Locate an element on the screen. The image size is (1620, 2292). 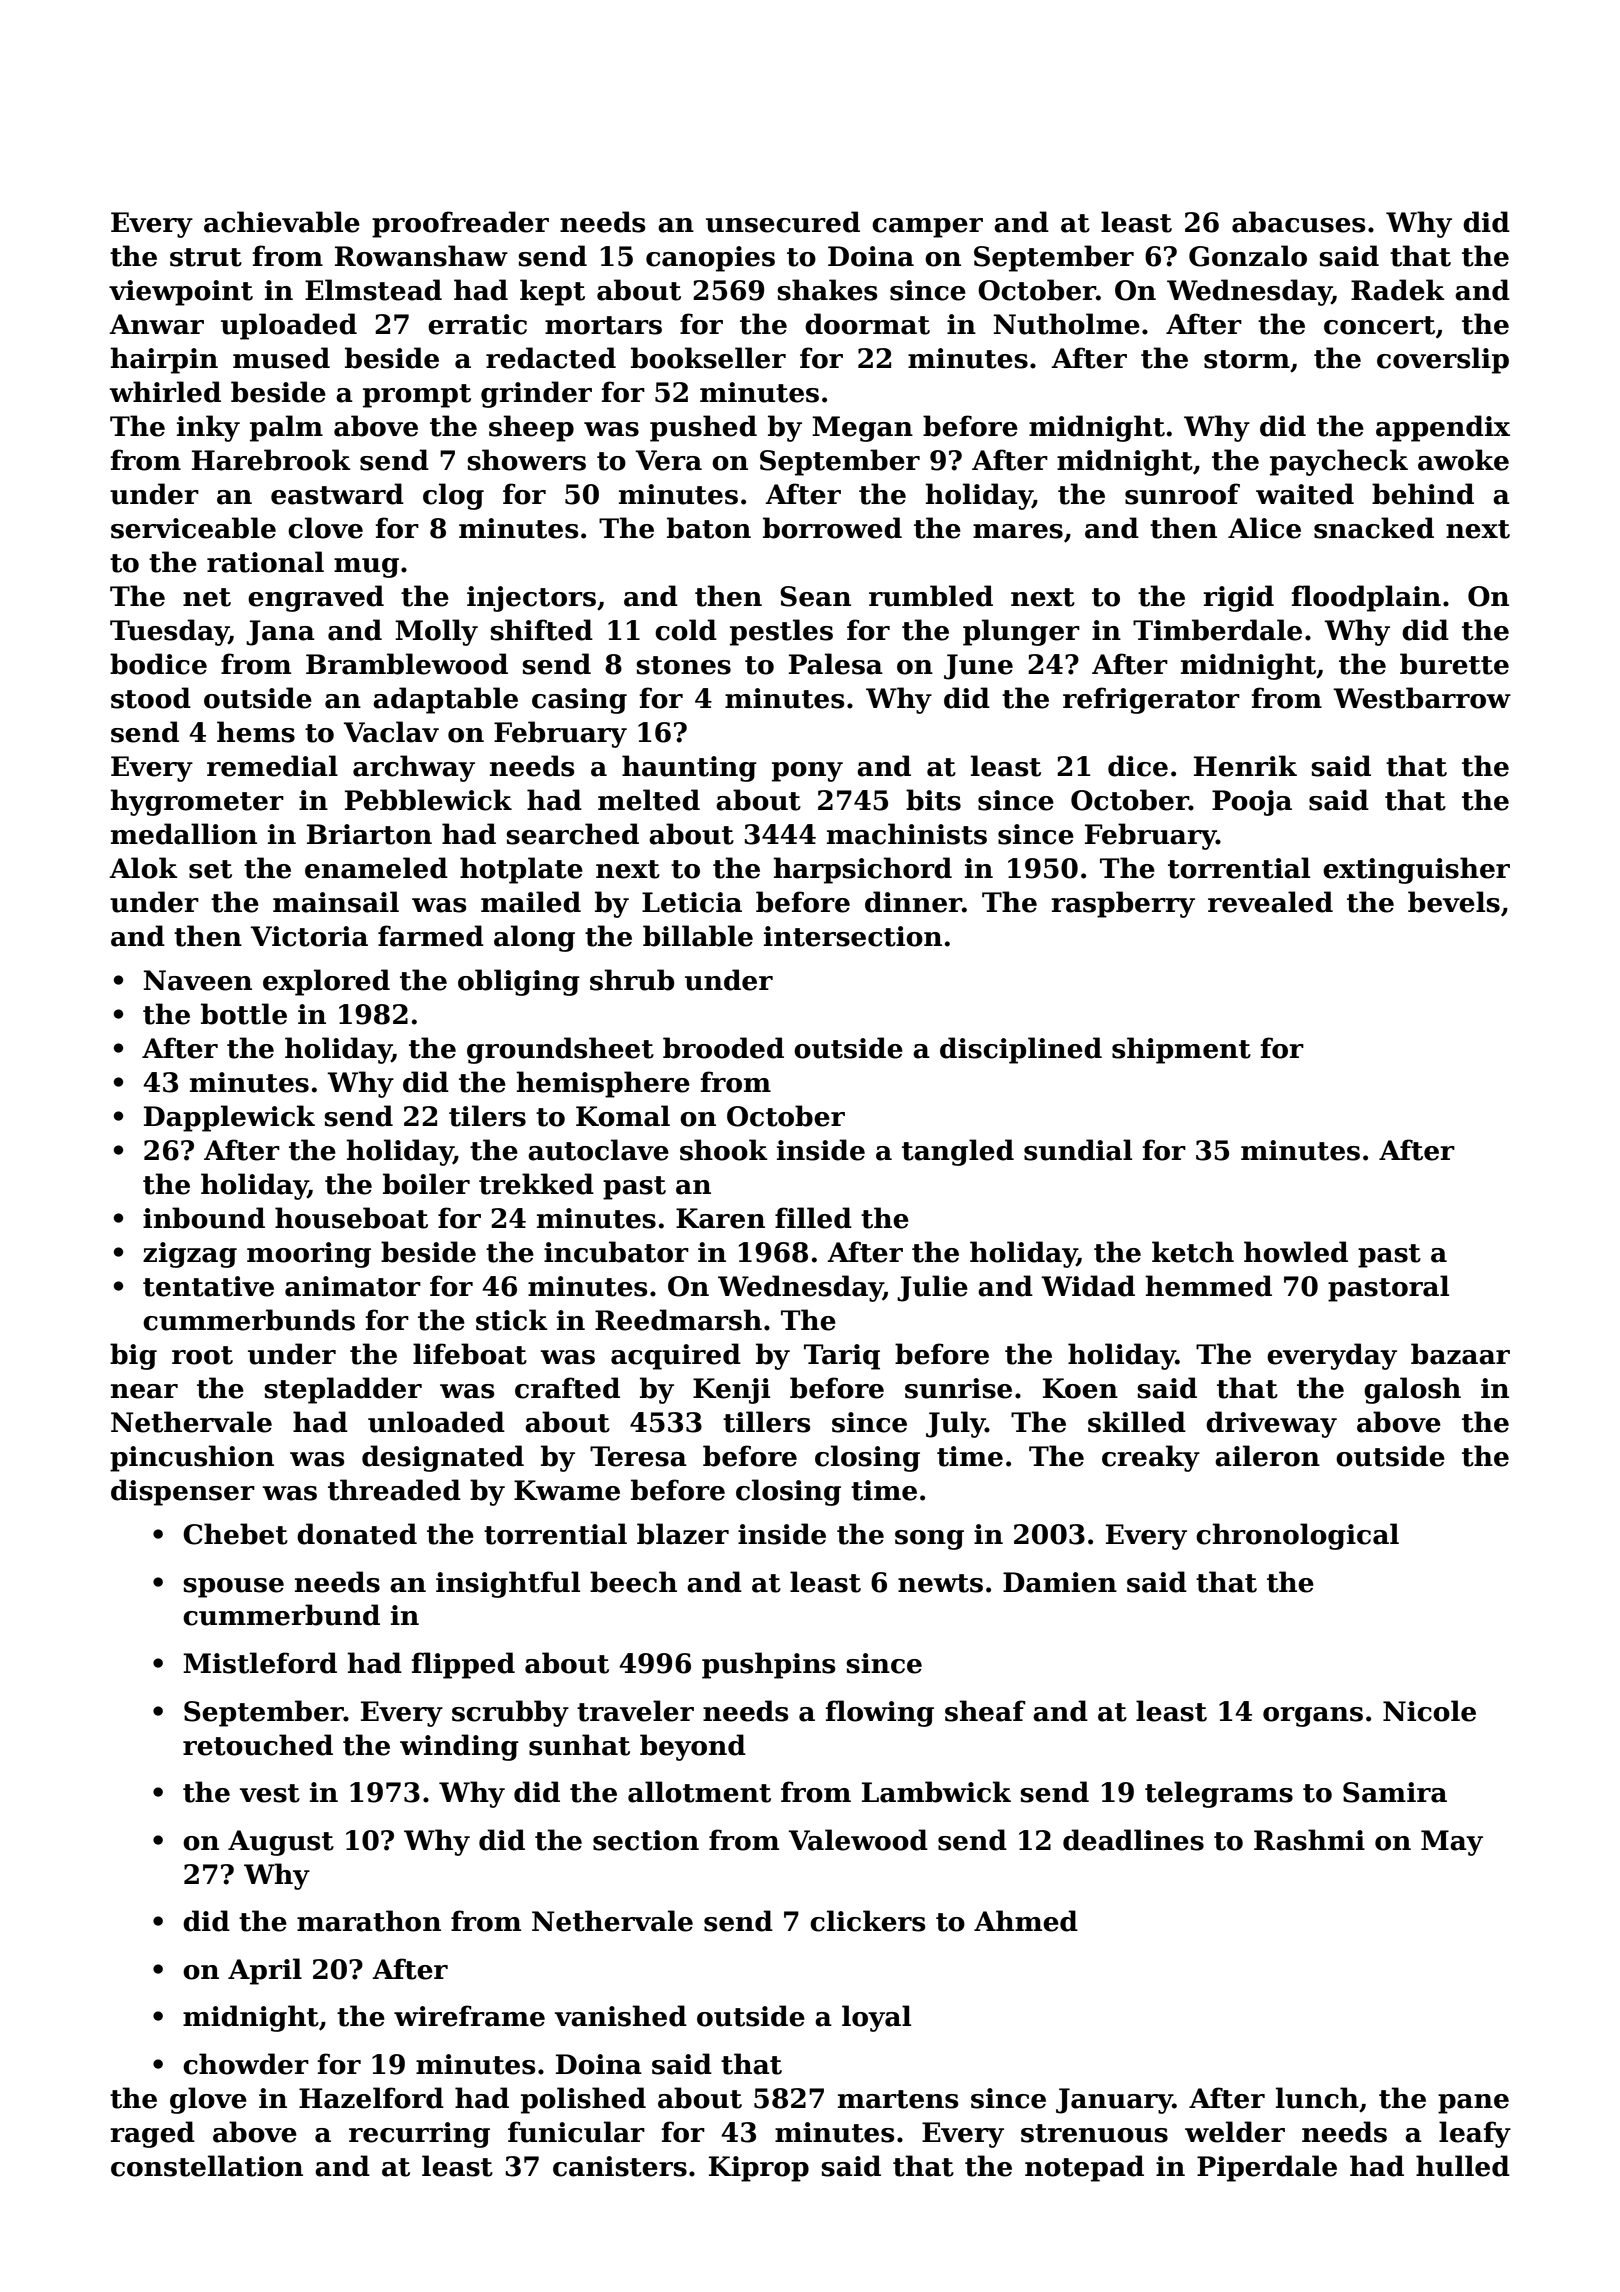
tilers is located at coordinates (487, 1116).
